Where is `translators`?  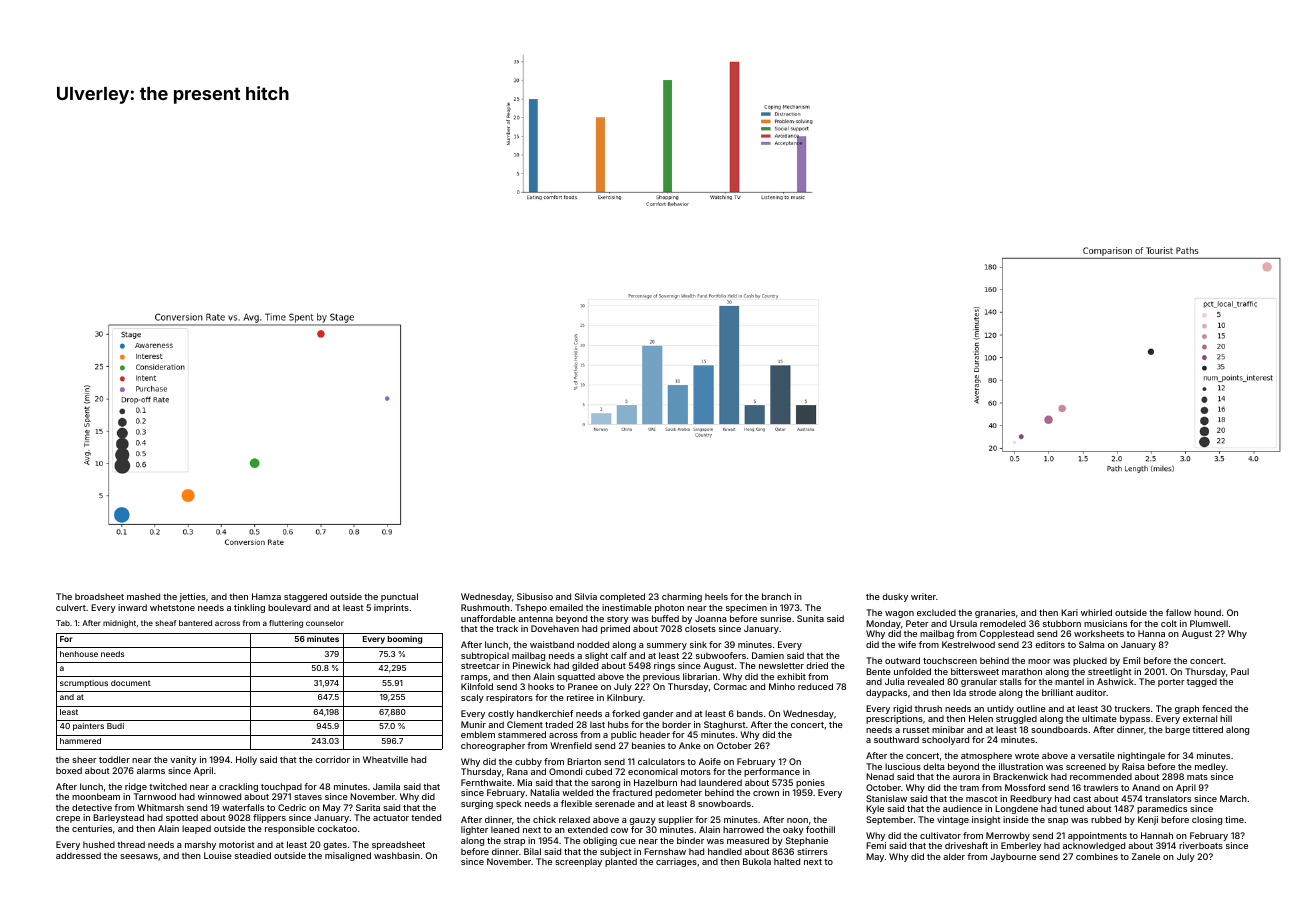 translators is located at coordinates (1168, 798).
